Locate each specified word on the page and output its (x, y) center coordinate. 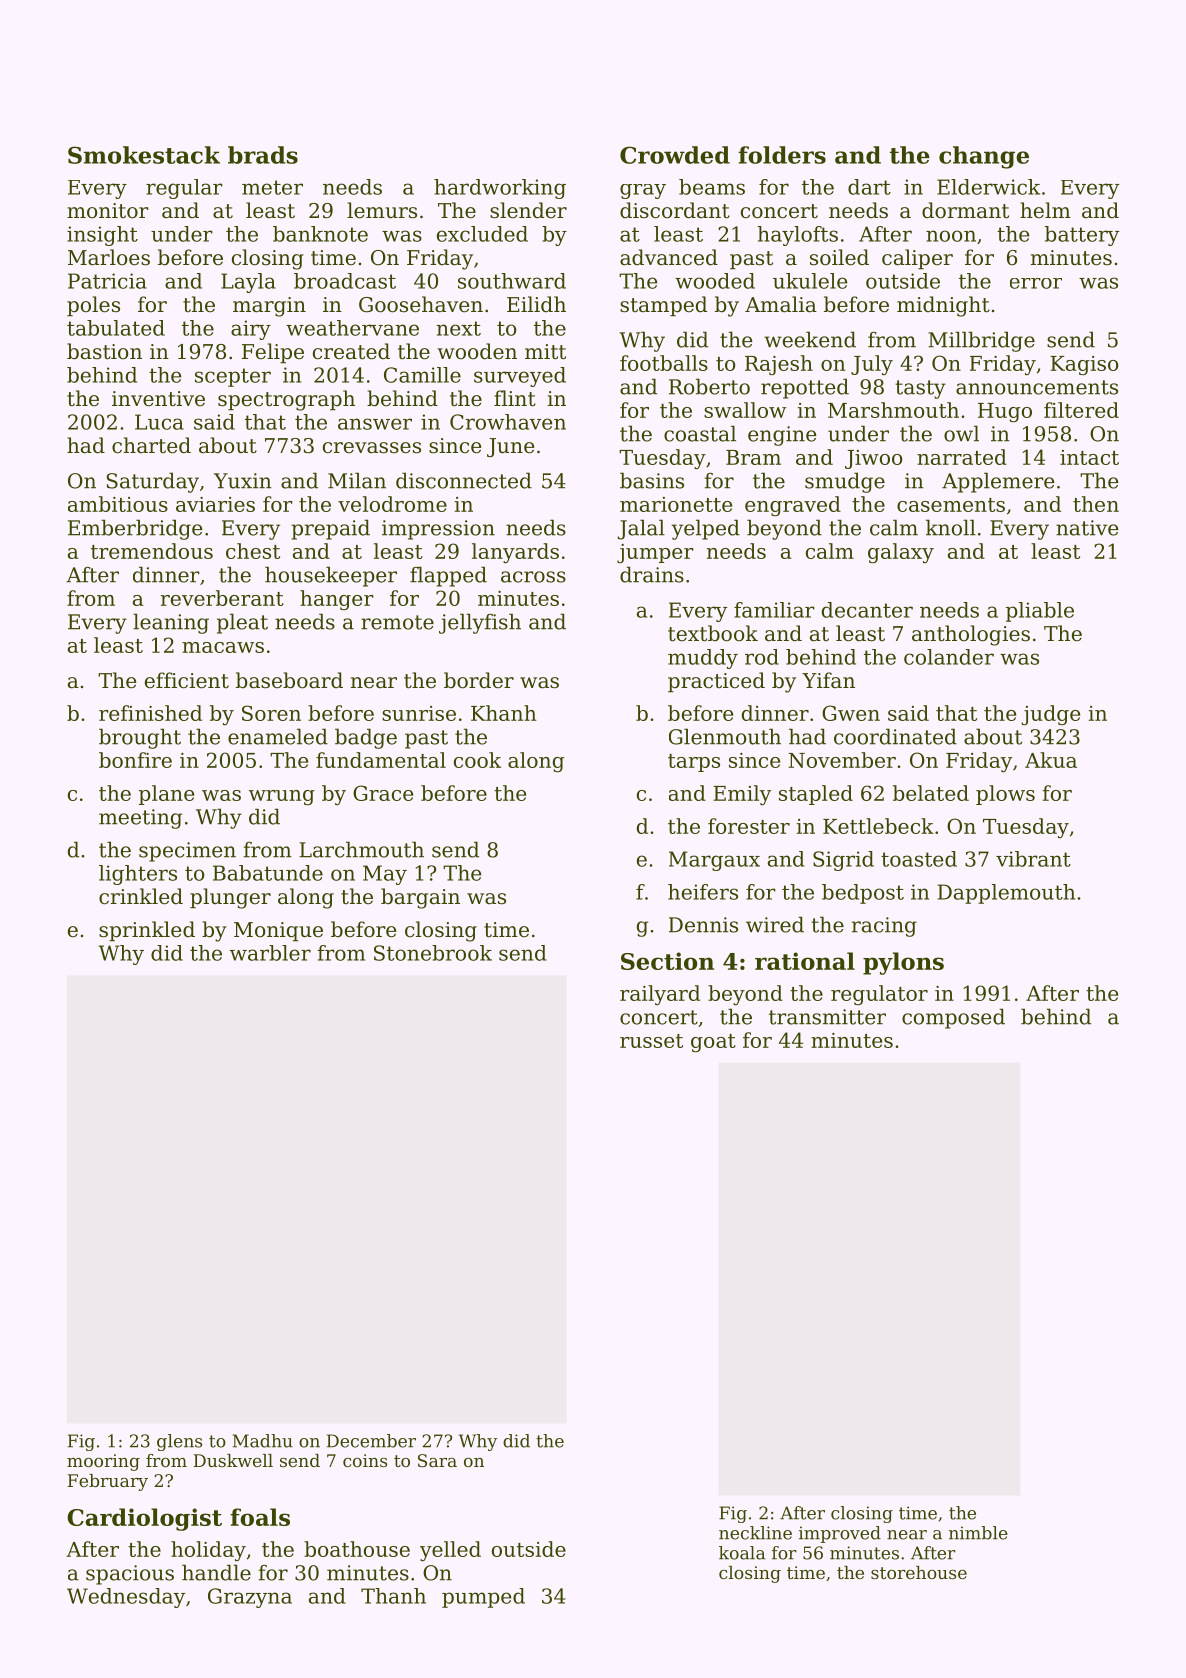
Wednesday (126, 1598)
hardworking (500, 189)
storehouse (919, 1572)
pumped (483, 1598)
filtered (1081, 410)
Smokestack (144, 155)
